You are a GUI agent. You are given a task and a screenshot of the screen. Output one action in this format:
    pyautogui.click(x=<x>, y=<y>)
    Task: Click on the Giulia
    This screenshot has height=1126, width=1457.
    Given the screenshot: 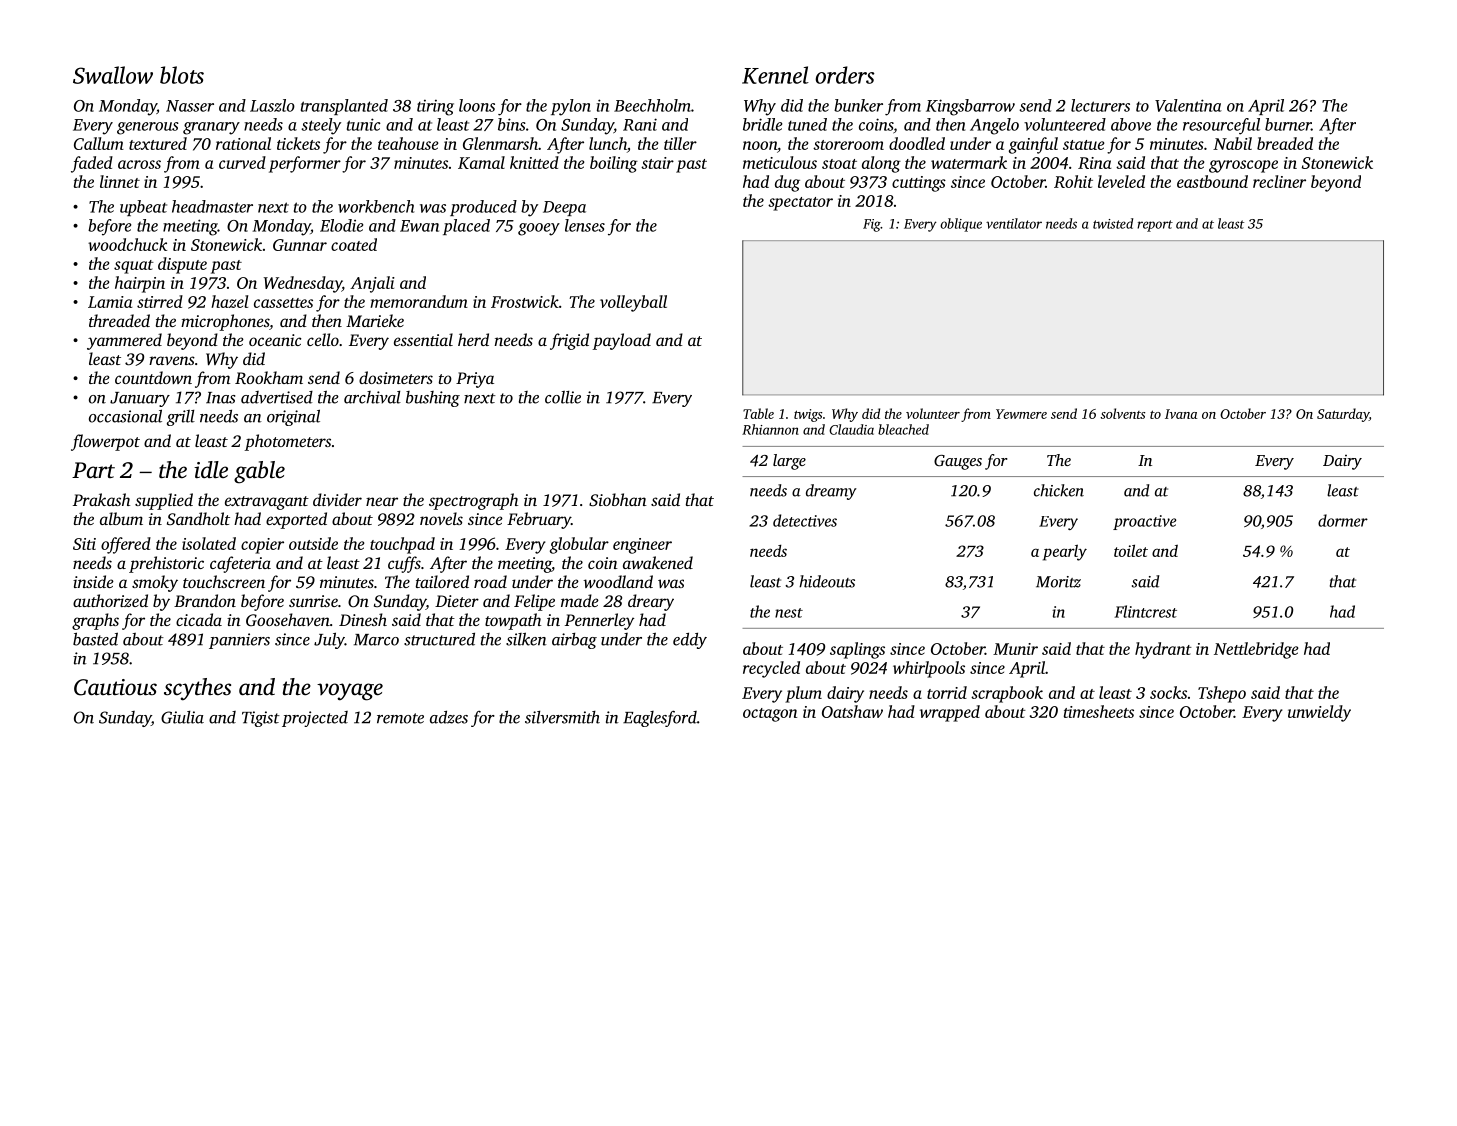 What is the action you would take?
    pyautogui.click(x=182, y=717)
